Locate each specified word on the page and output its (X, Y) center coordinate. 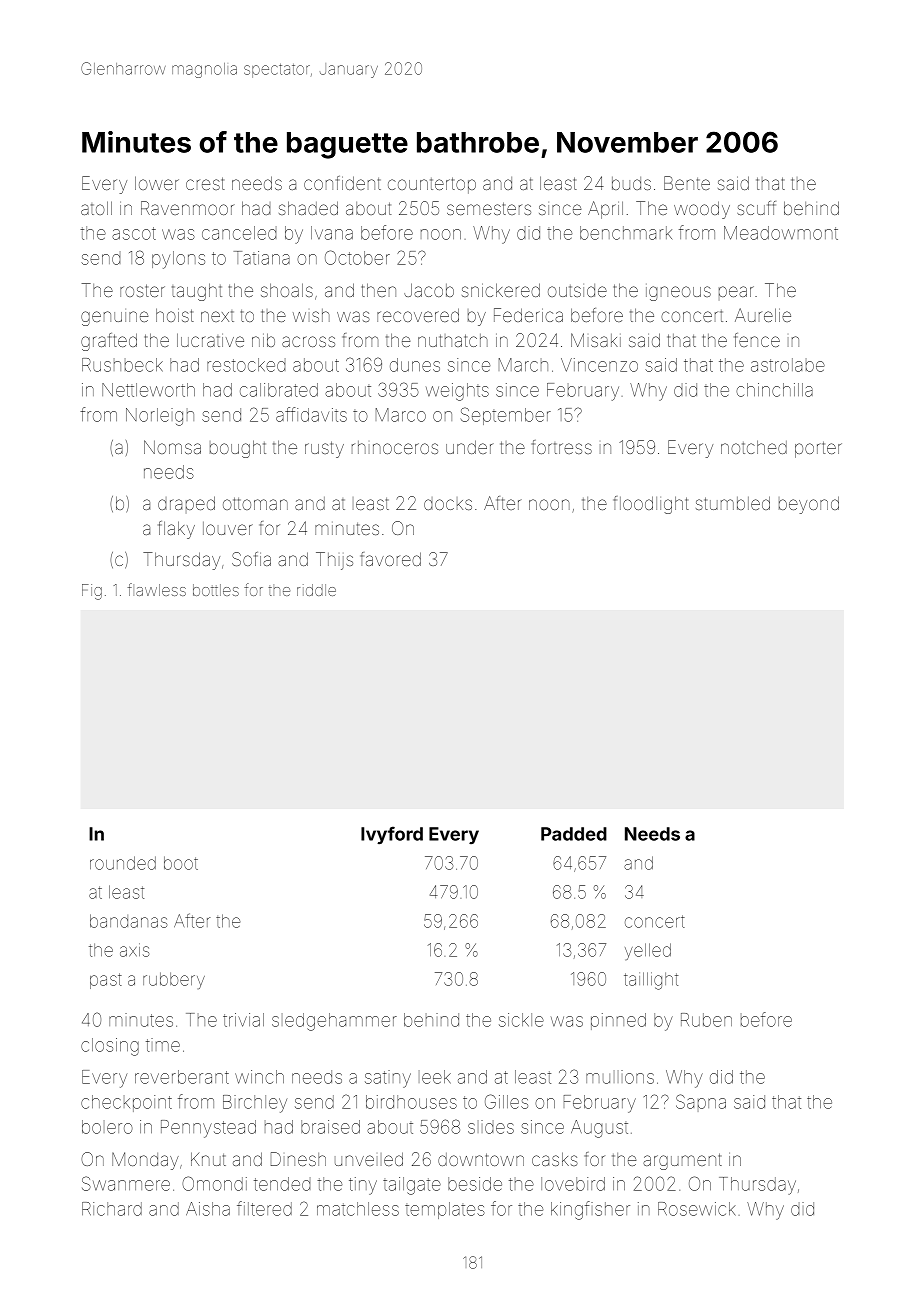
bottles (216, 590)
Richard (112, 1209)
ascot (134, 233)
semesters (489, 208)
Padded (574, 834)
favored (391, 559)
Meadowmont (781, 233)
